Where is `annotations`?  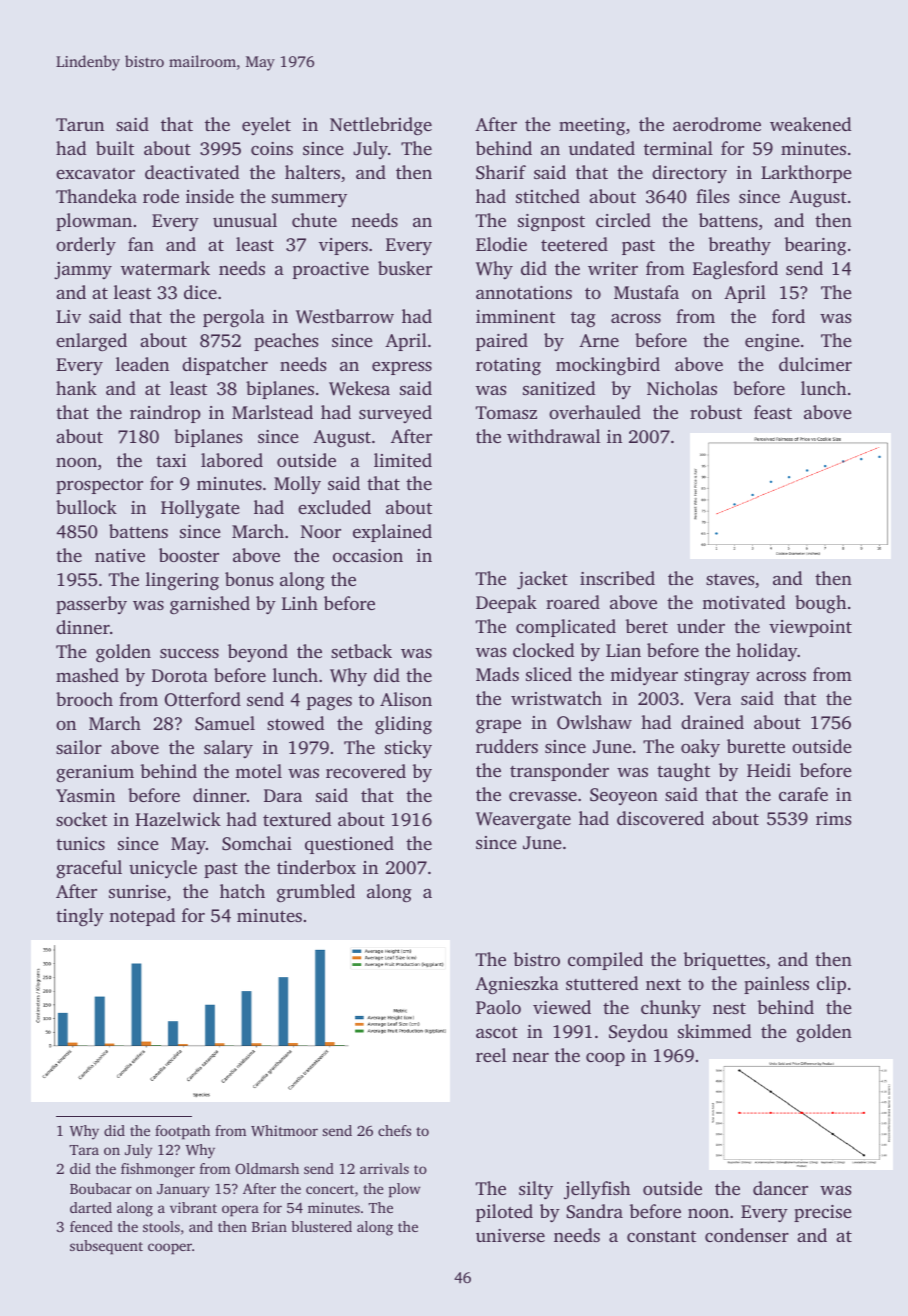 annotations is located at coordinates (524, 292).
